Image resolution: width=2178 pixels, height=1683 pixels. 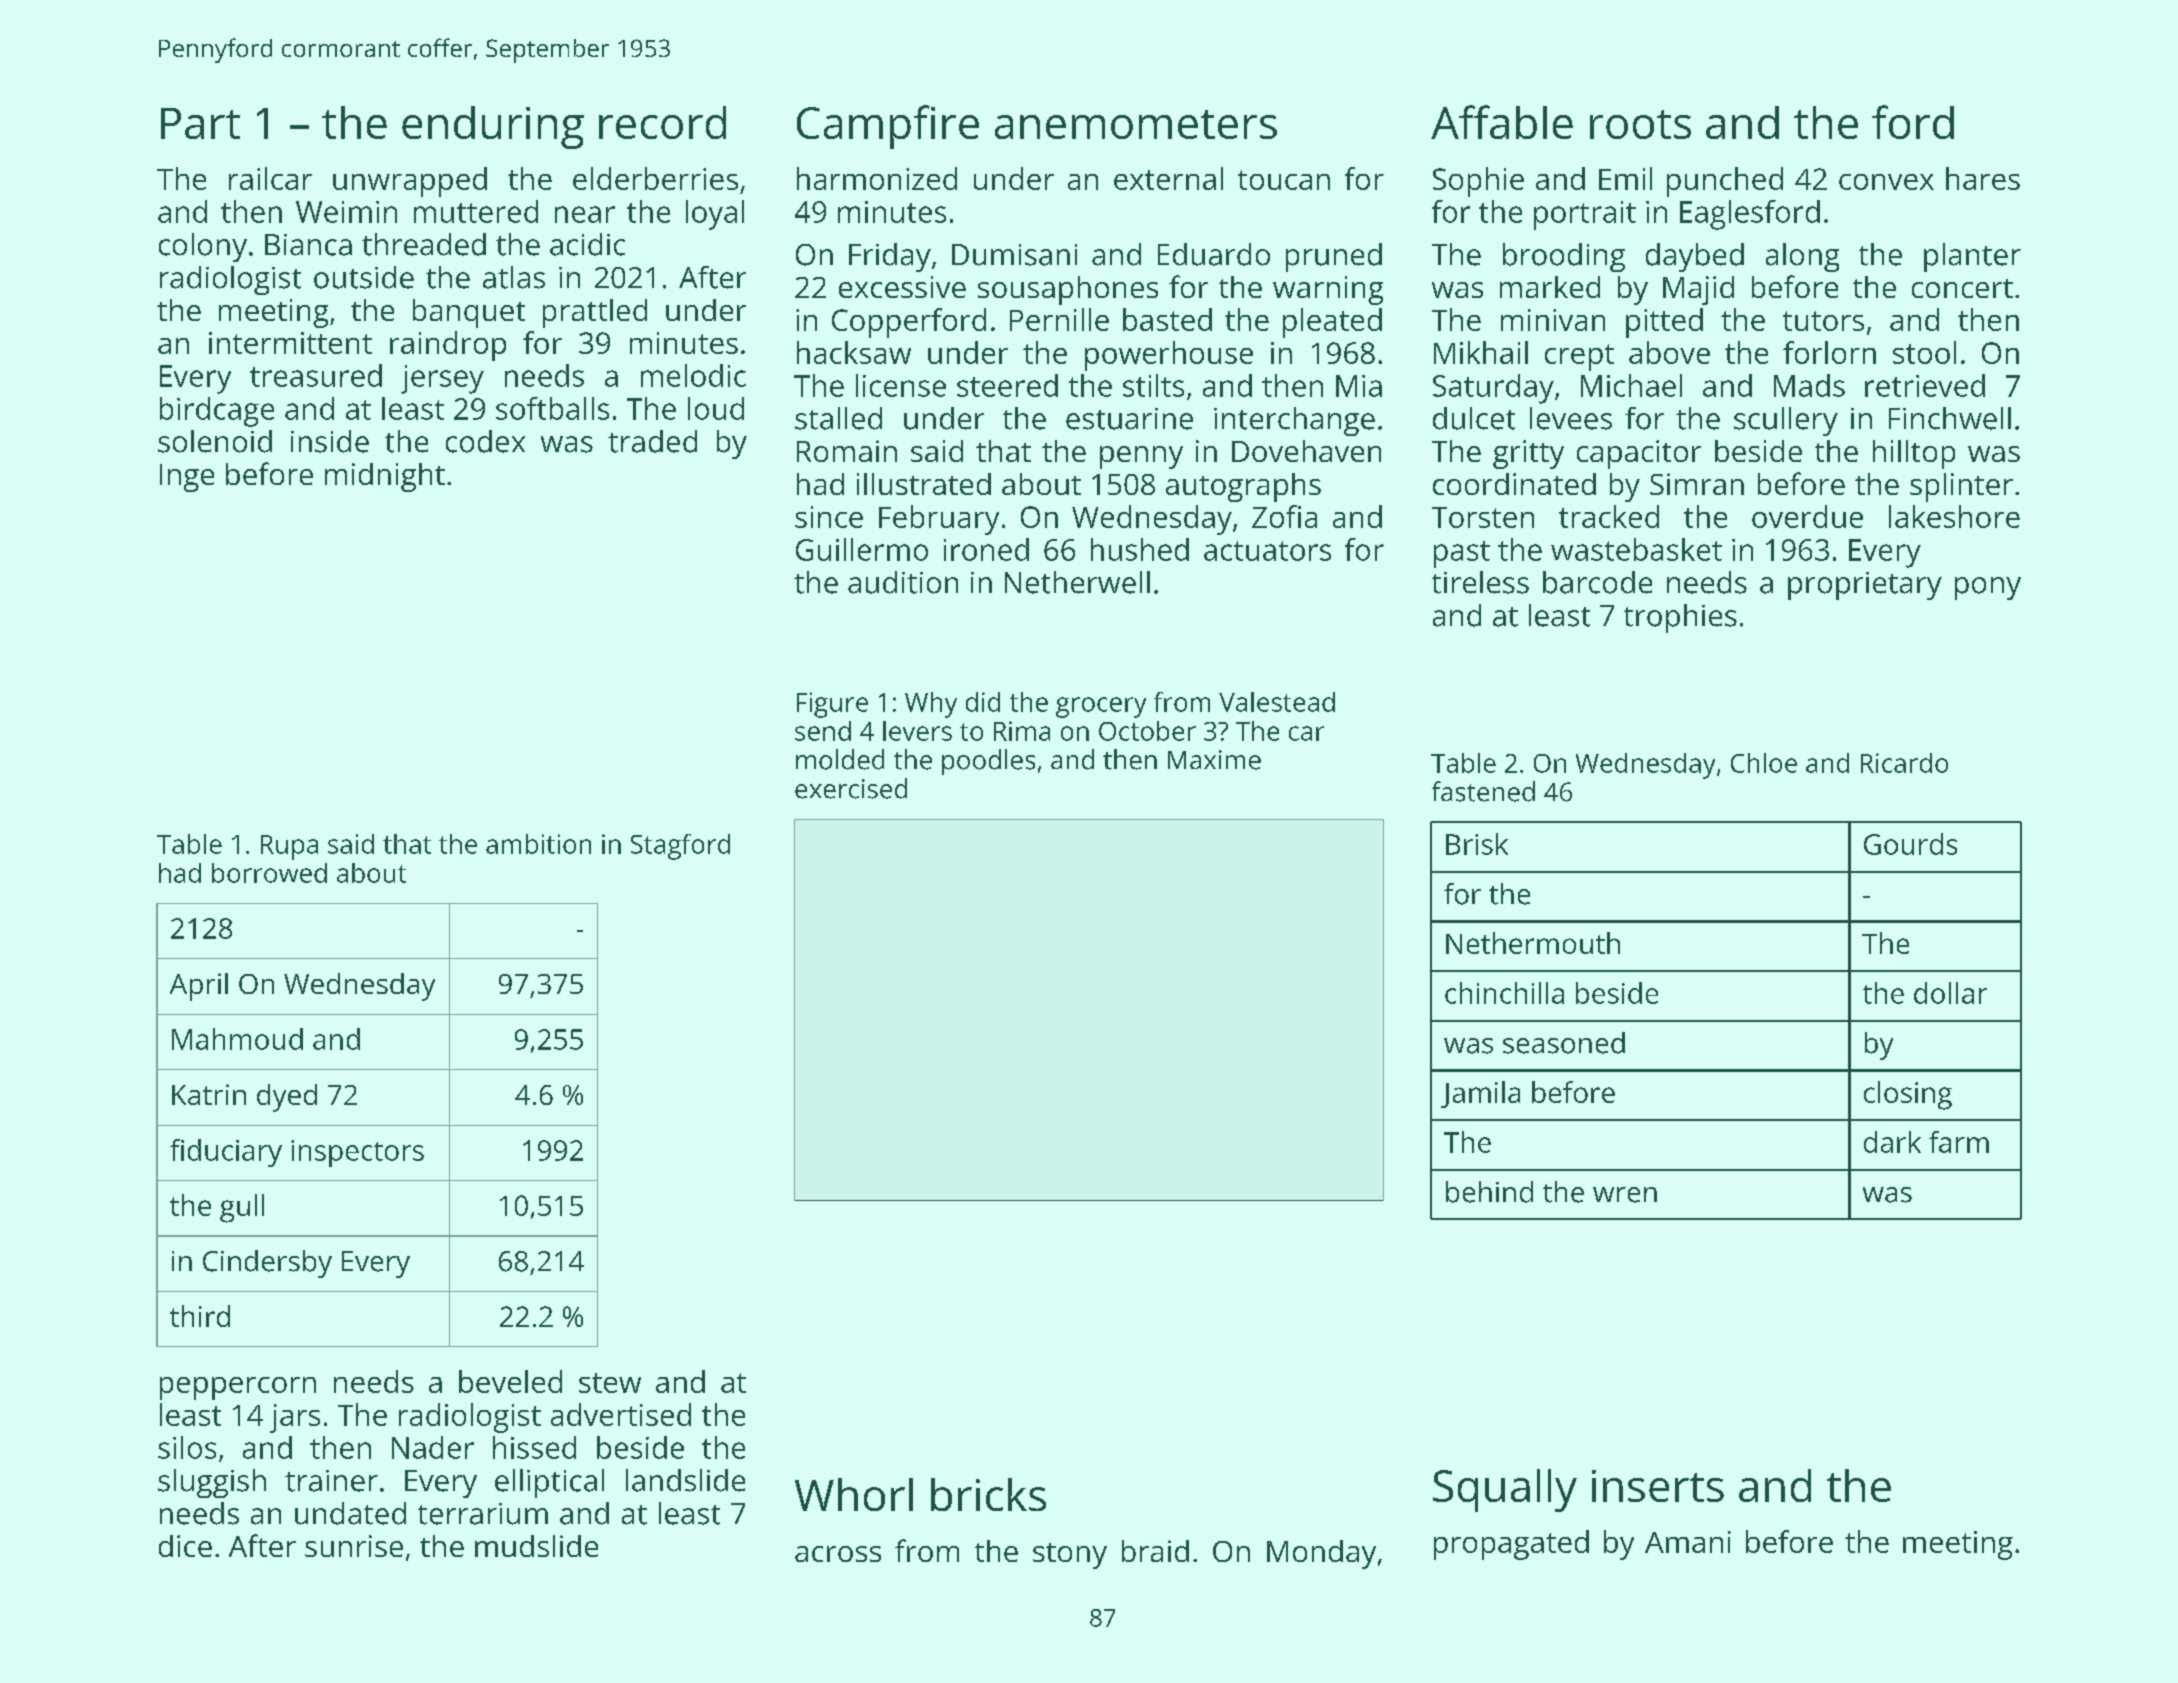 What do you see at coordinates (1477, 844) in the screenshot?
I see `Brisk` at bounding box center [1477, 844].
